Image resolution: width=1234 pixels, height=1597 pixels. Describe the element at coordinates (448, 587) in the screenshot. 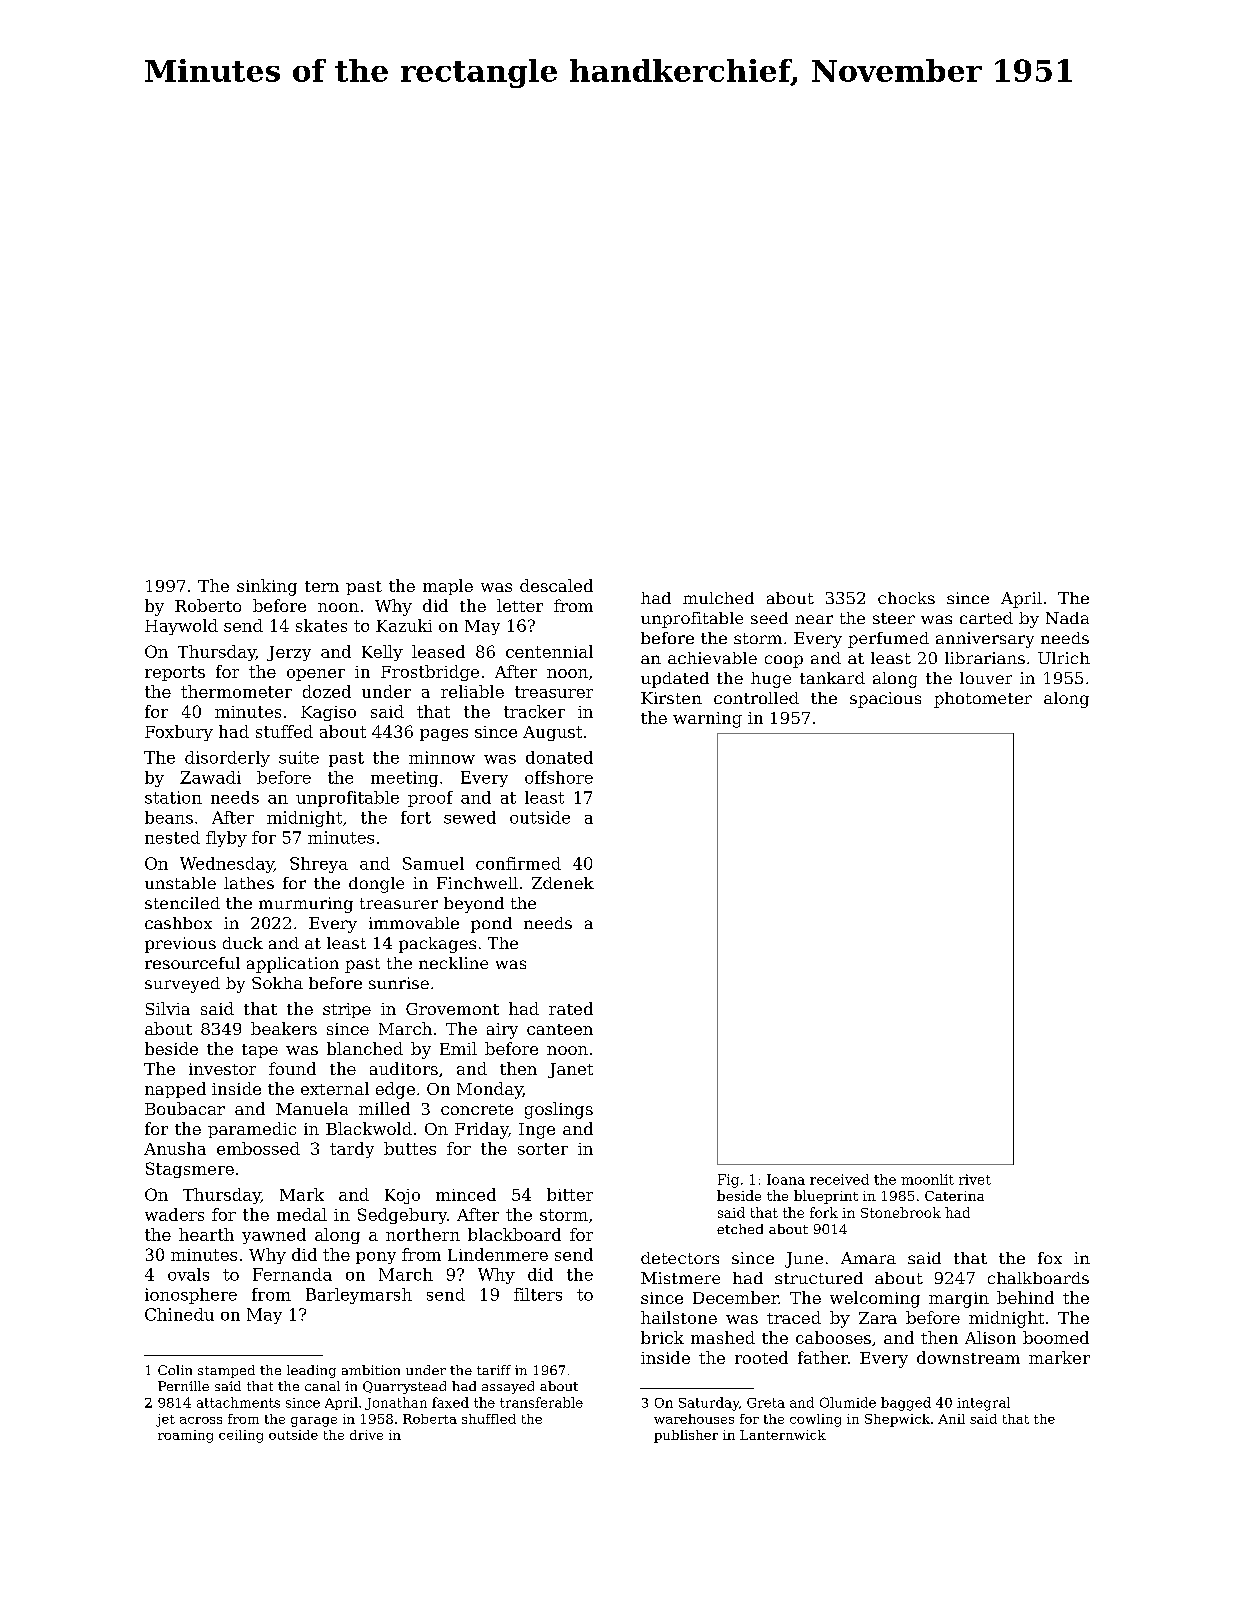

I see `maple` at that location.
